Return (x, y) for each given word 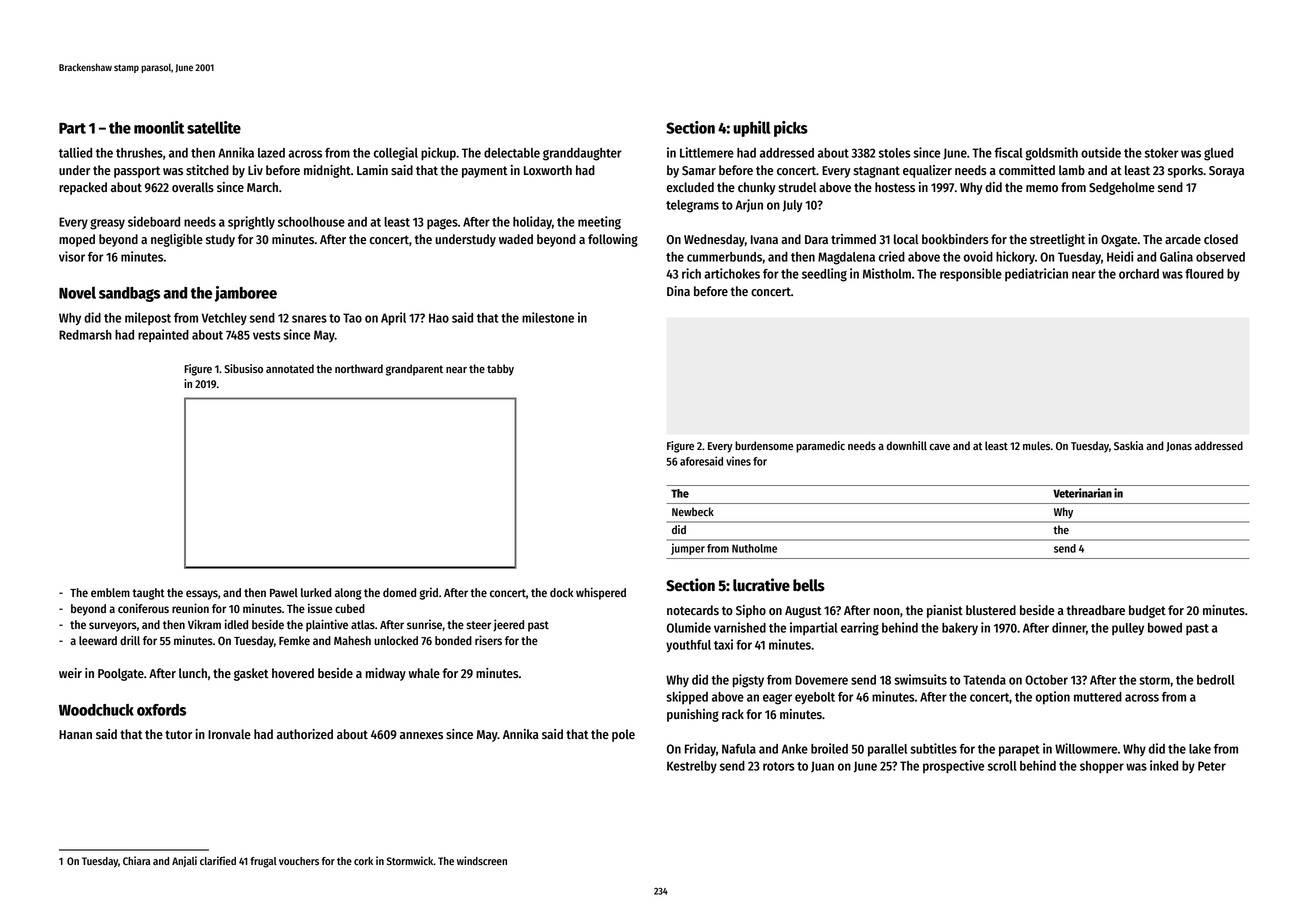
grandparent (414, 370)
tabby (500, 370)
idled (236, 624)
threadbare (1095, 610)
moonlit (159, 127)
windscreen (482, 860)
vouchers (299, 861)
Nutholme (754, 548)
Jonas (1179, 447)
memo (1042, 188)
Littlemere (707, 152)
